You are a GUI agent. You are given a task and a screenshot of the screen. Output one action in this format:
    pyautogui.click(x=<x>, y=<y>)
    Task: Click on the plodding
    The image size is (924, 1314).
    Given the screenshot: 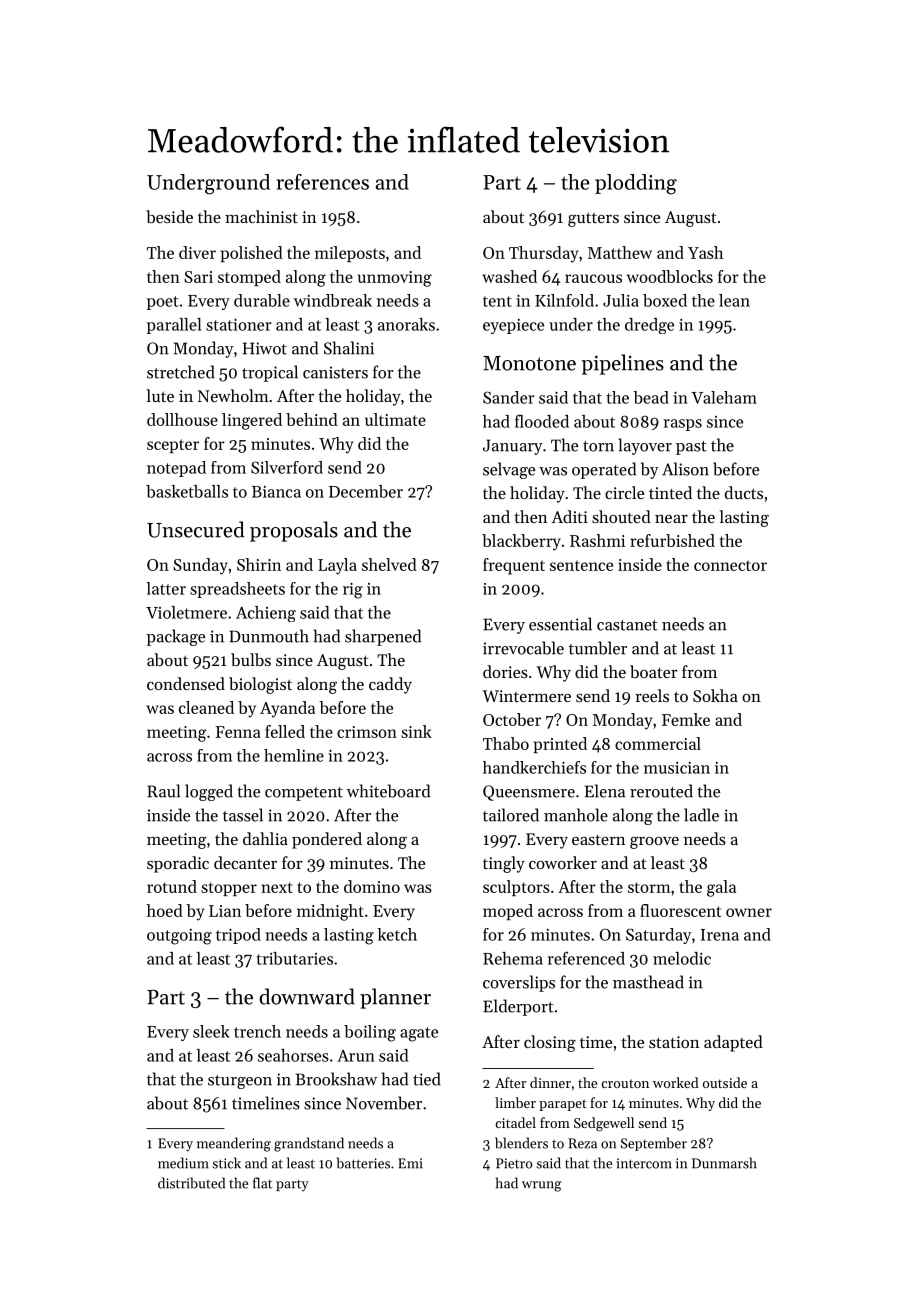 What is the action you would take?
    pyautogui.click(x=636, y=184)
